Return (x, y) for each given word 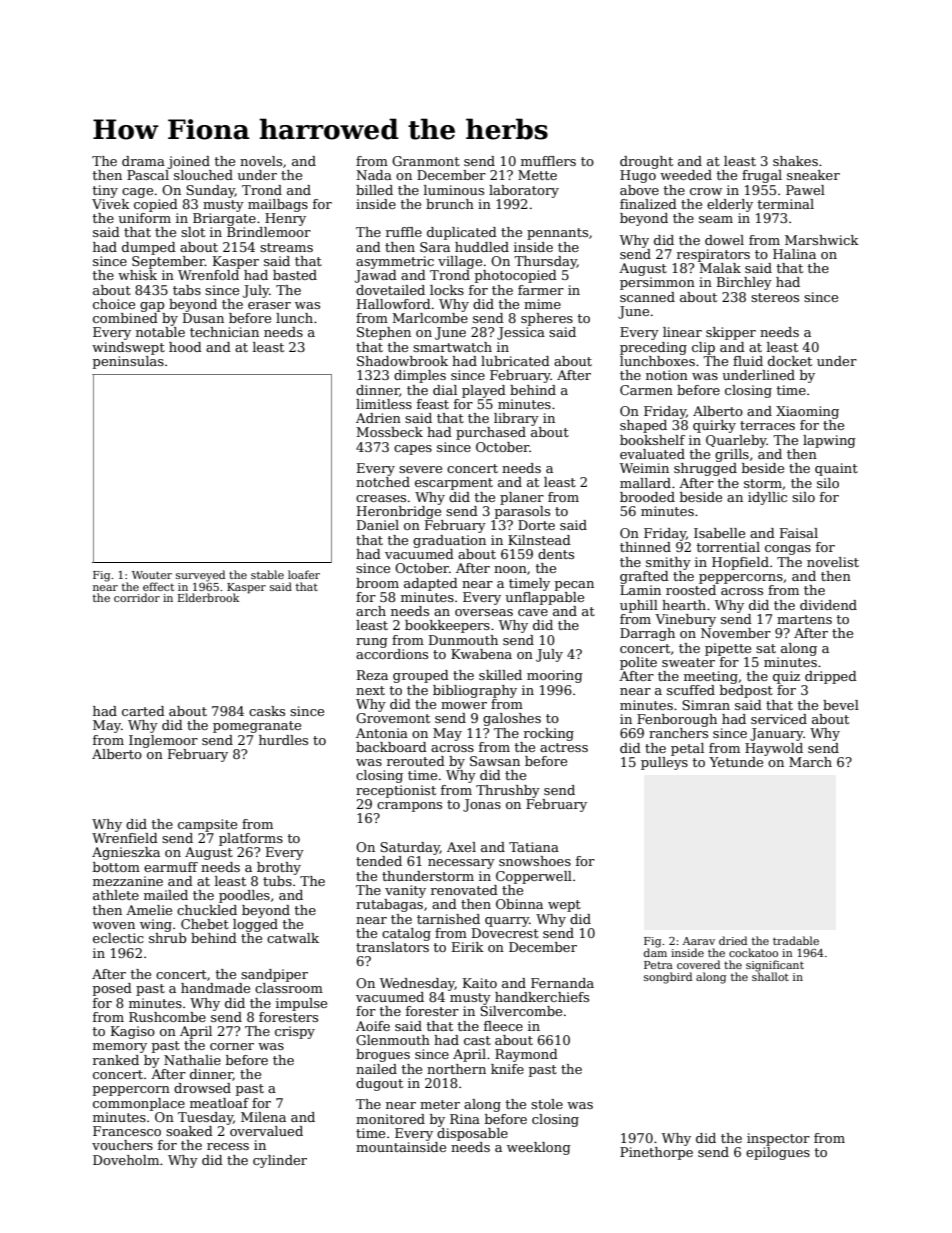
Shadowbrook (402, 361)
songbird (668, 978)
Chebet (205, 924)
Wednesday (417, 984)
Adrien (378, 418)
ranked (116, 1060)
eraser (269, 305)
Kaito (480, 983)
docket (790, 361)
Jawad (376, 276)
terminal (786, 204)
